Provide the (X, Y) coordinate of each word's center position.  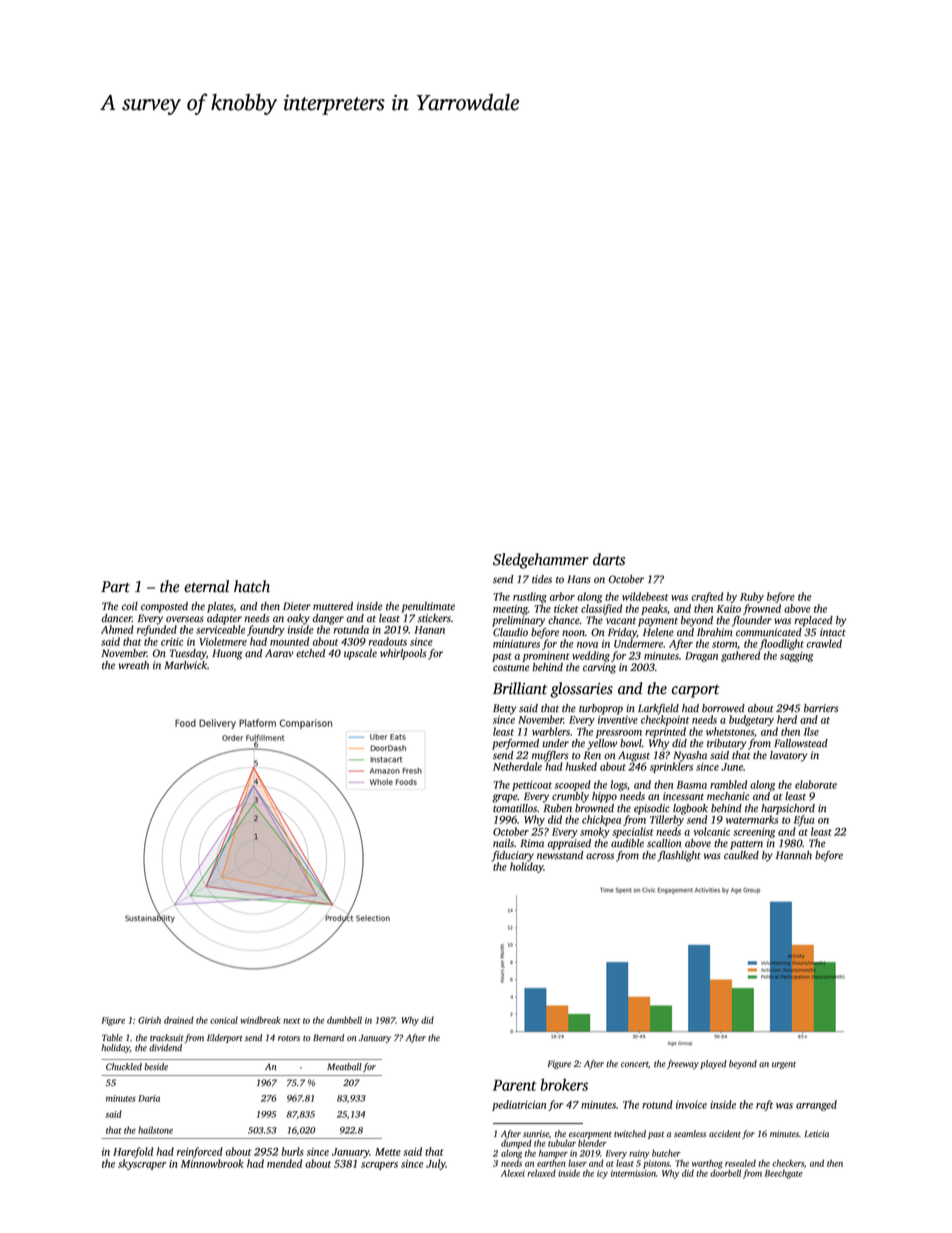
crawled (824, 643)
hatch (252, 586)
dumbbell (344, 1020)
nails (503, 843)
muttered (333, 606)
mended (284, 1163)
